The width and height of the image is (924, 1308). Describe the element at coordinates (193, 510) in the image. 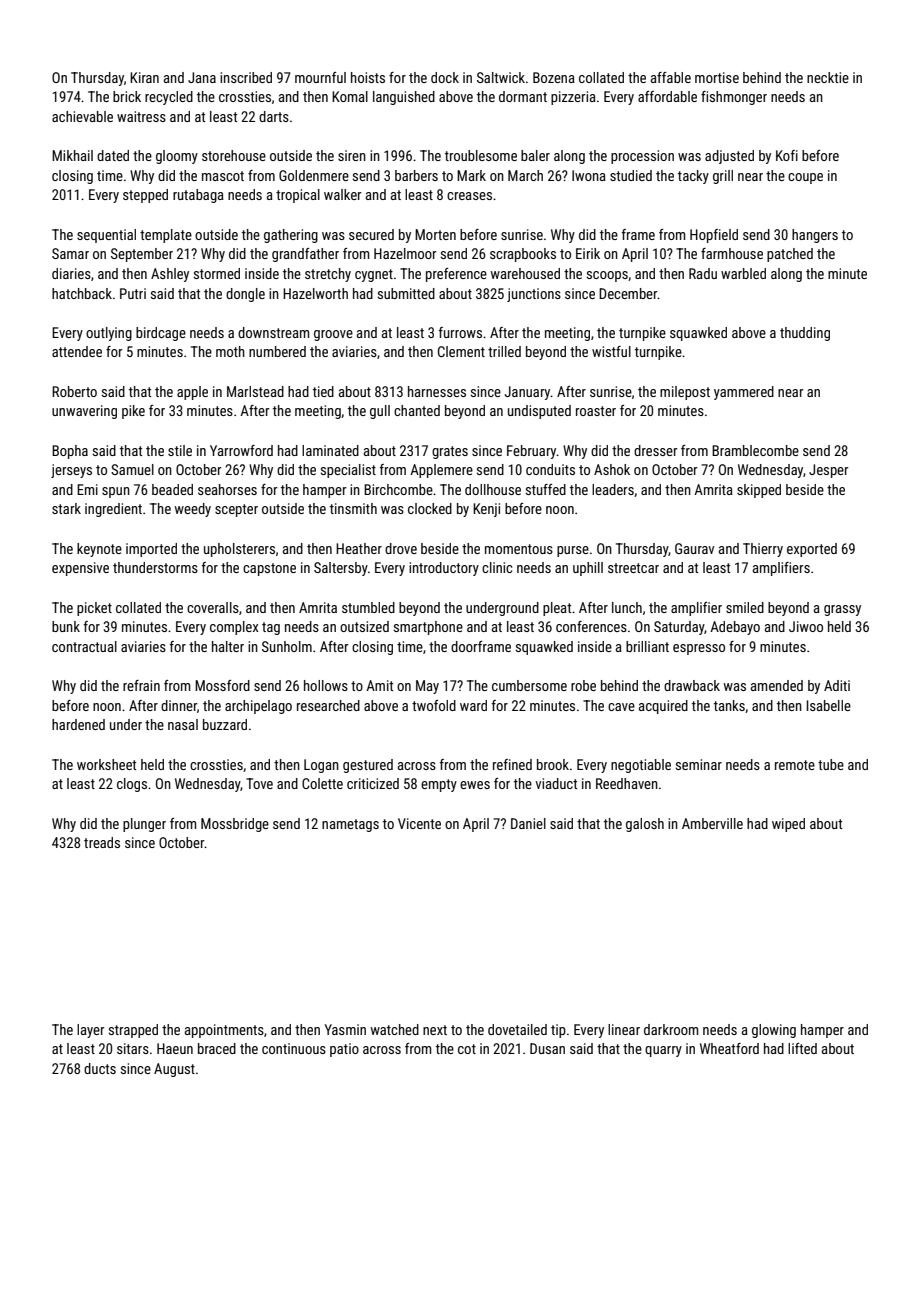

I see `weedy` at that location.
